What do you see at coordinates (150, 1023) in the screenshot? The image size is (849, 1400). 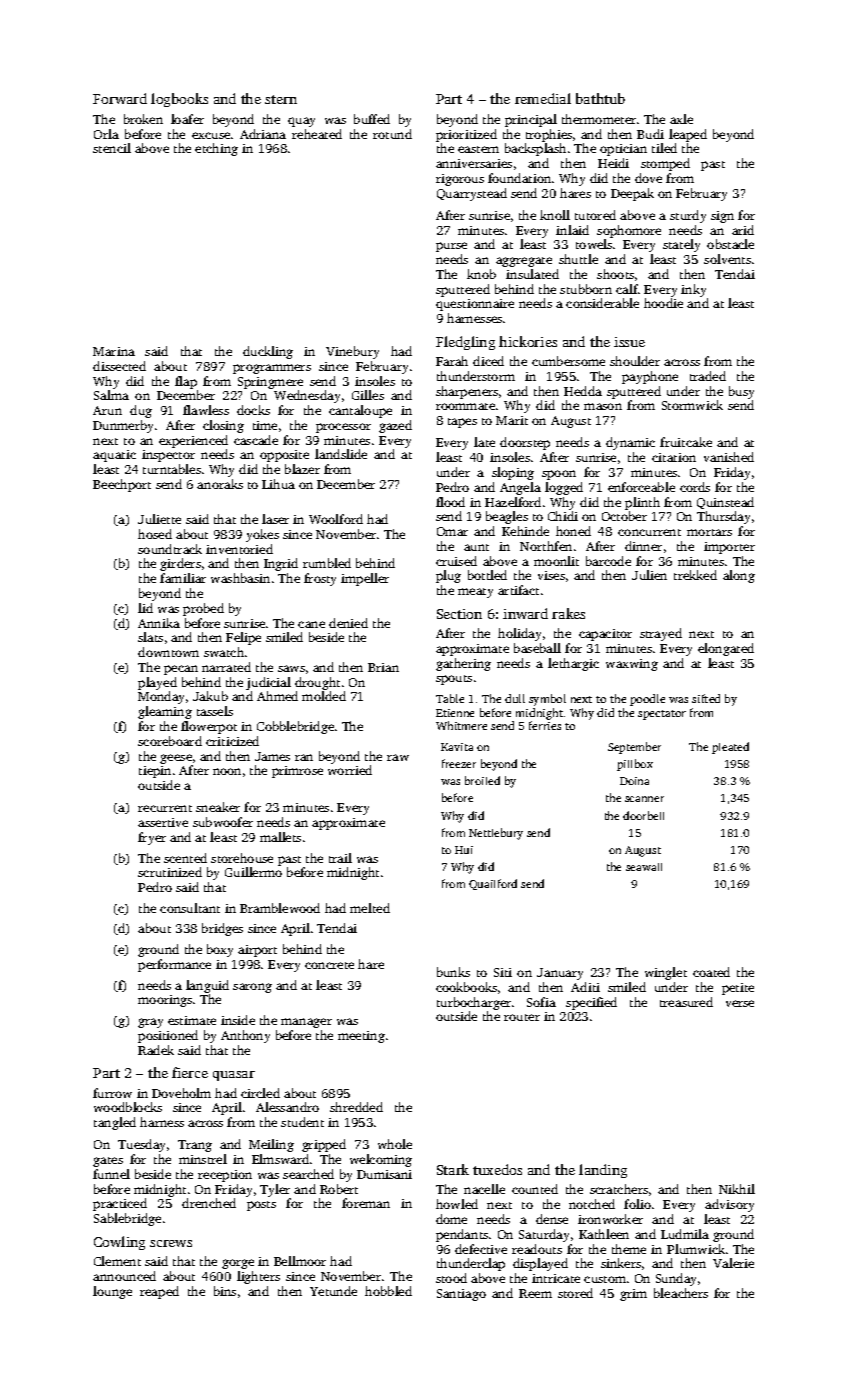 I see `gray` at bounding box center [150, 1023].
